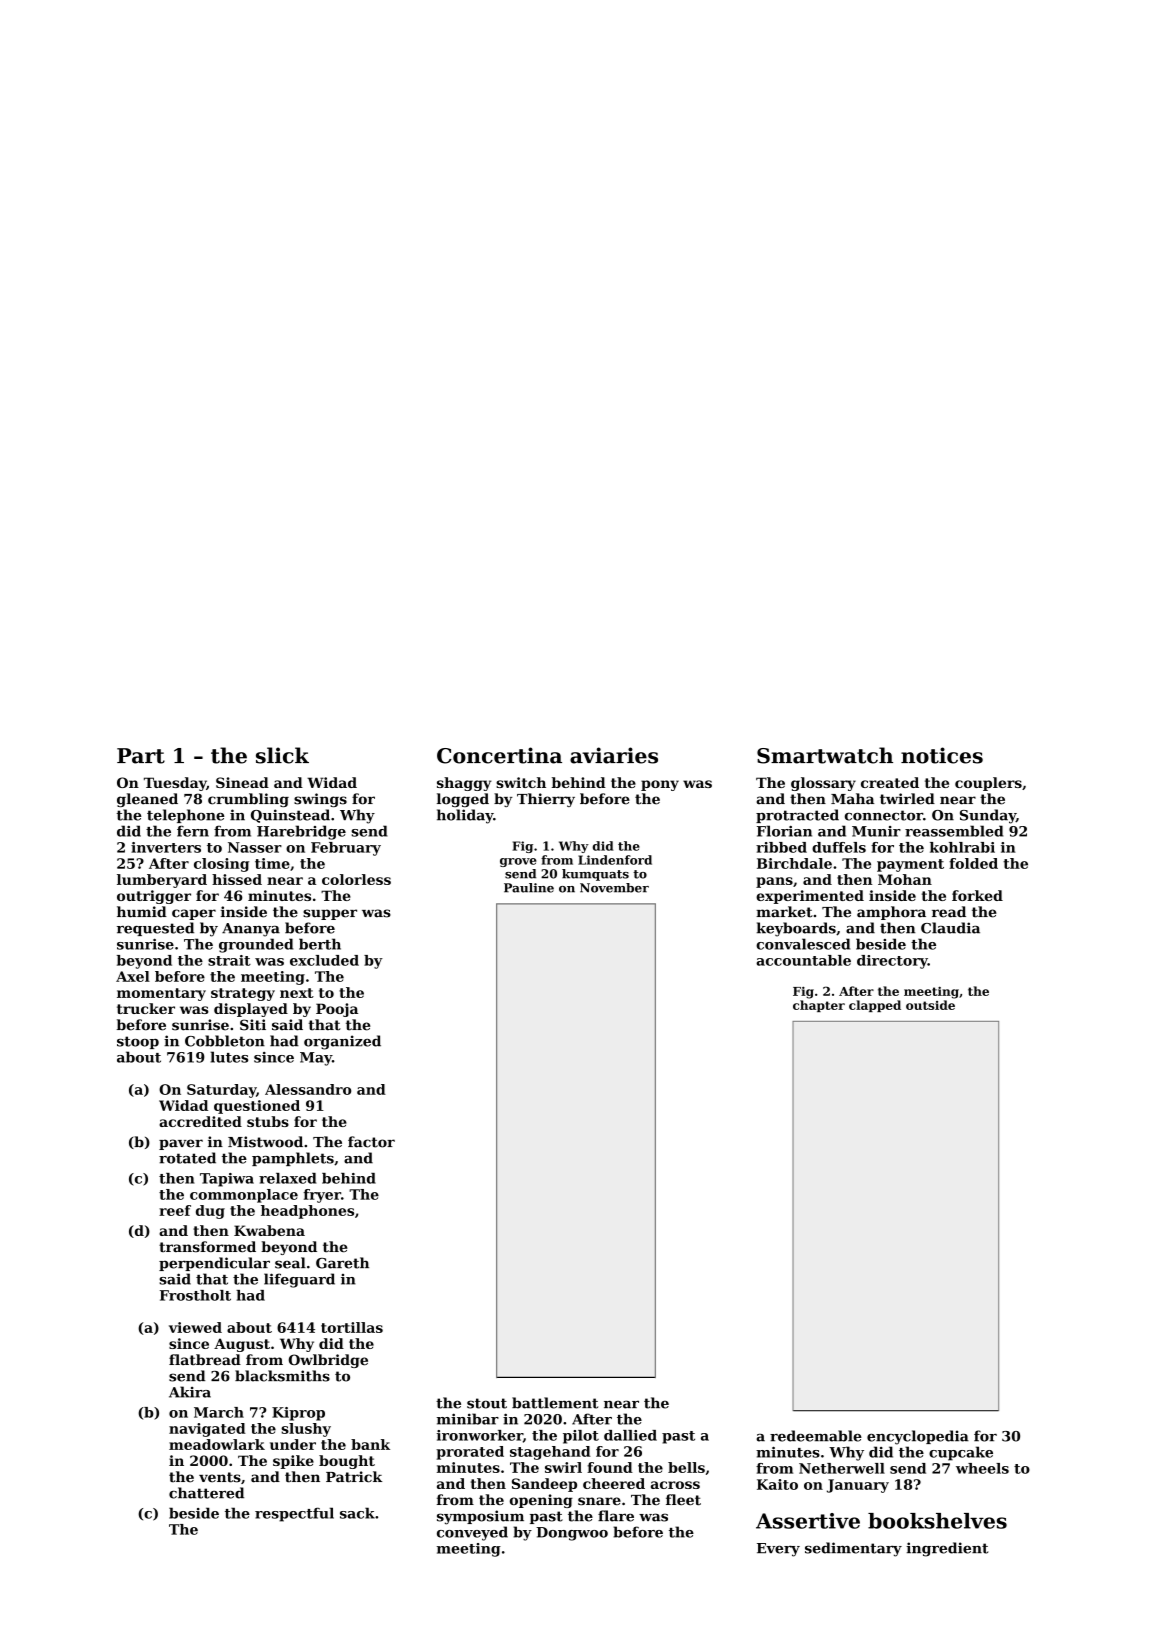 The width and height of the image is (1152, 1630). Describe the element at coordinates (294, 1514) in the image. I see `respectful` at that location.
